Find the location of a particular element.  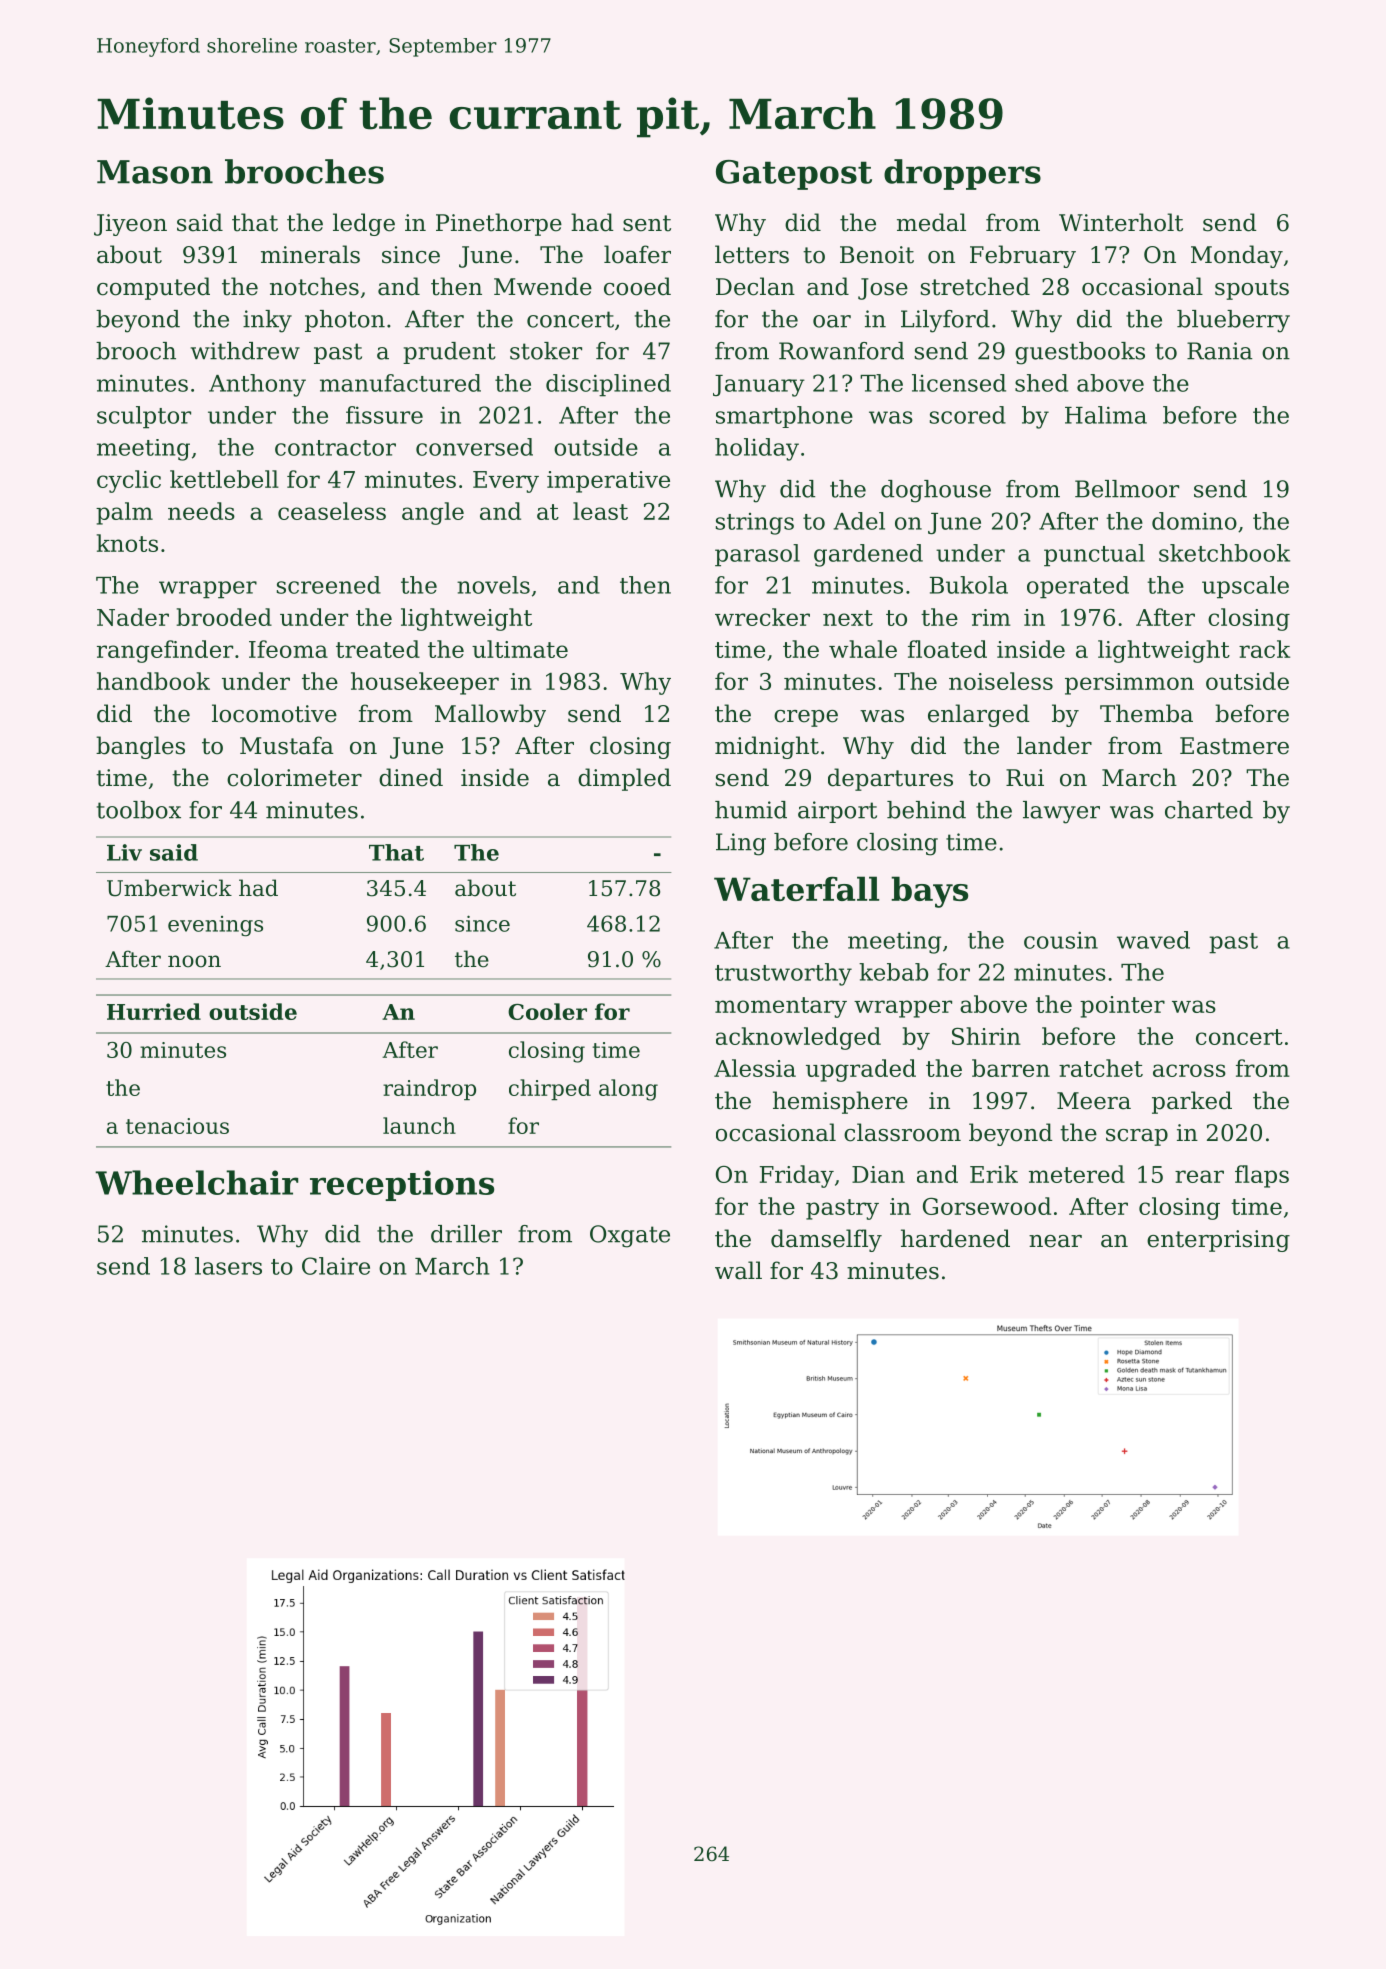

waved is located at coordinates (1153, 940).
